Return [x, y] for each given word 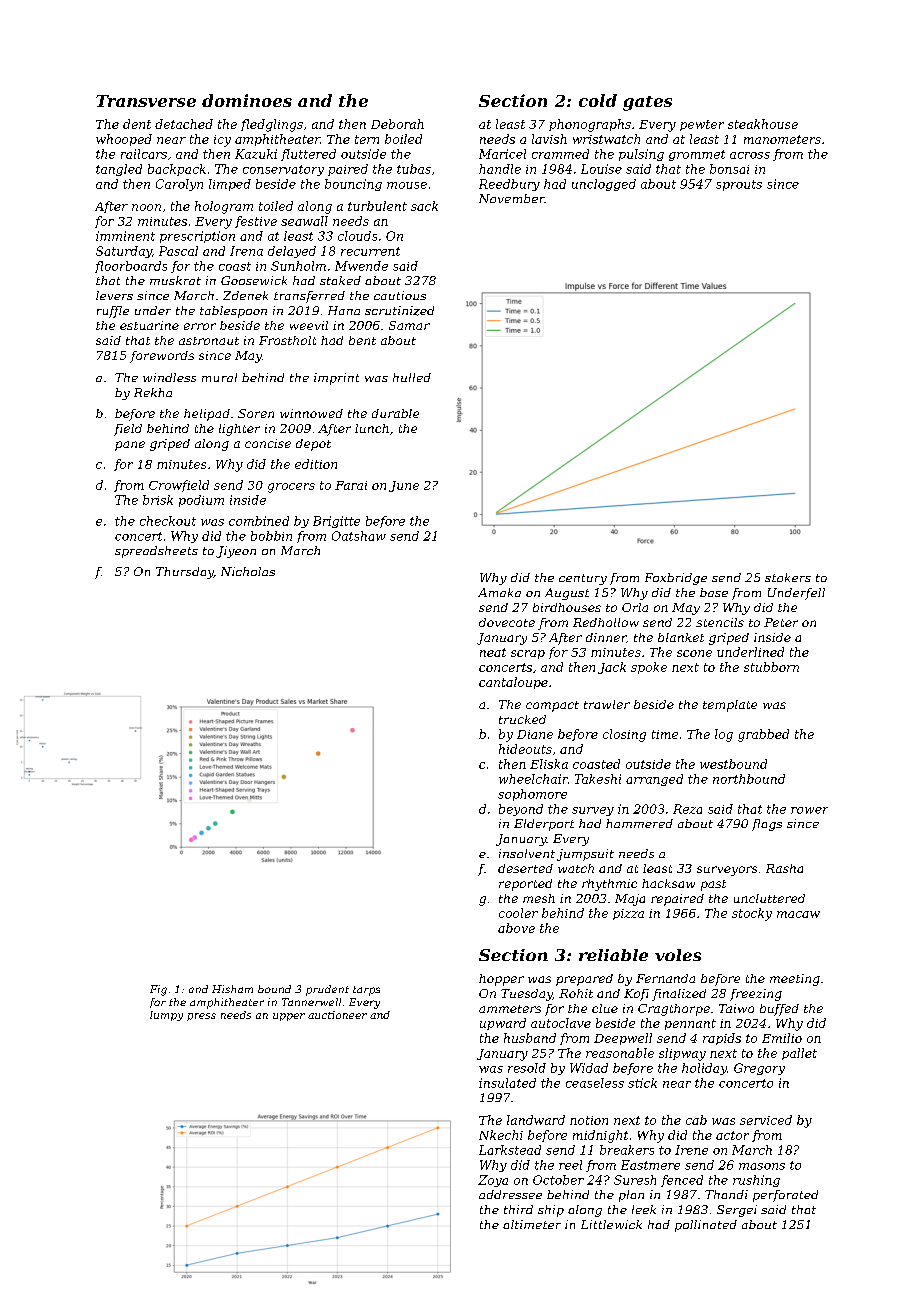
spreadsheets [156, 552]
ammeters [510, 1009]
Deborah [397, 124]
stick [642, 1083]
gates [647, 103]
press [201, 1017]
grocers [291, 488]
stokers [788, 577]
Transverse [146, 101]
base [714, 592]
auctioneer [337, 1015]
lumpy [166, 1016]
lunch [372, 428]
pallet [799, 1054]
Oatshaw [359, 536]
